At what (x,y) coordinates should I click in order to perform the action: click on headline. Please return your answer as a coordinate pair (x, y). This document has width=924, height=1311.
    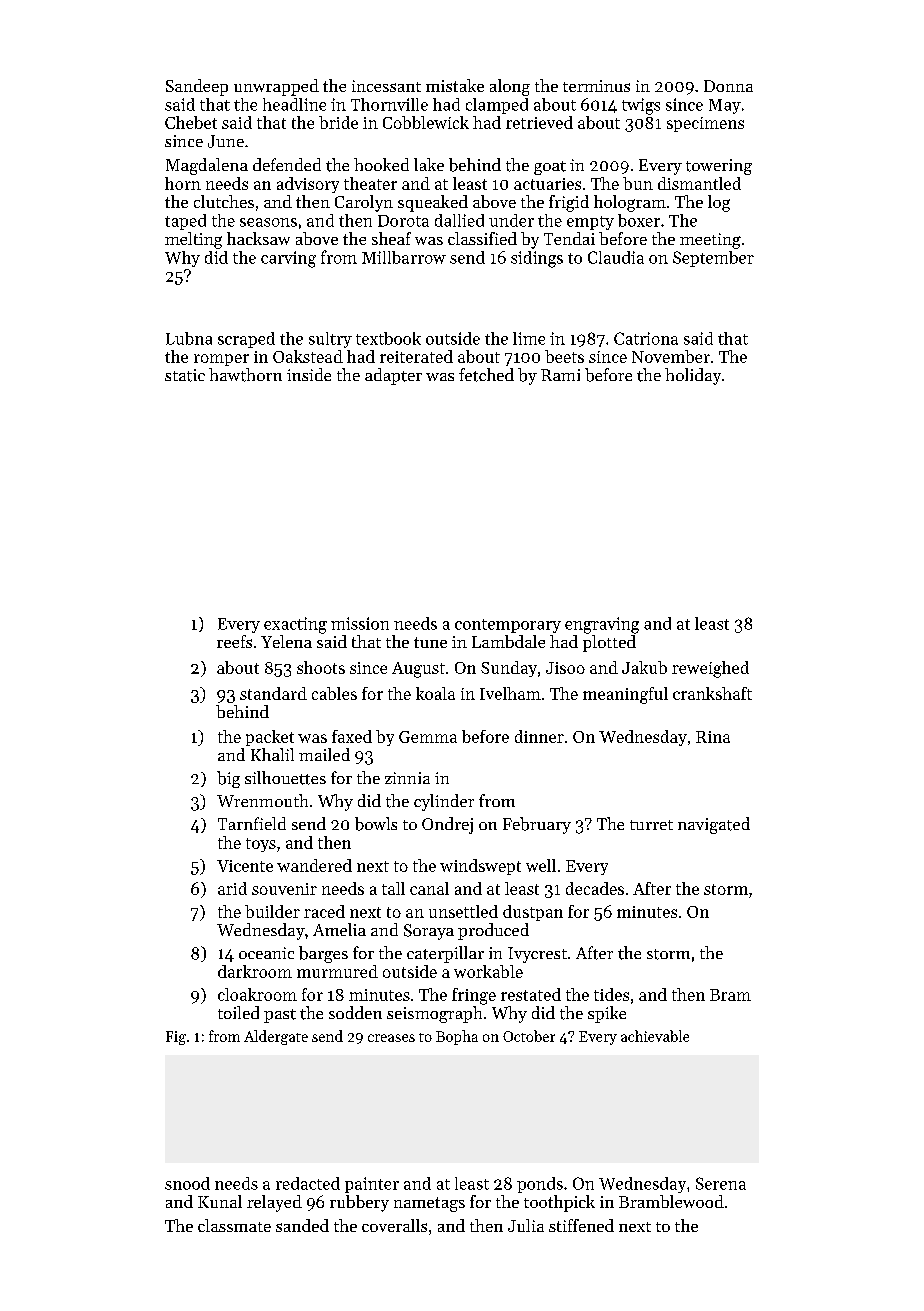
    Looking at the image, I should click on (294, 104).
